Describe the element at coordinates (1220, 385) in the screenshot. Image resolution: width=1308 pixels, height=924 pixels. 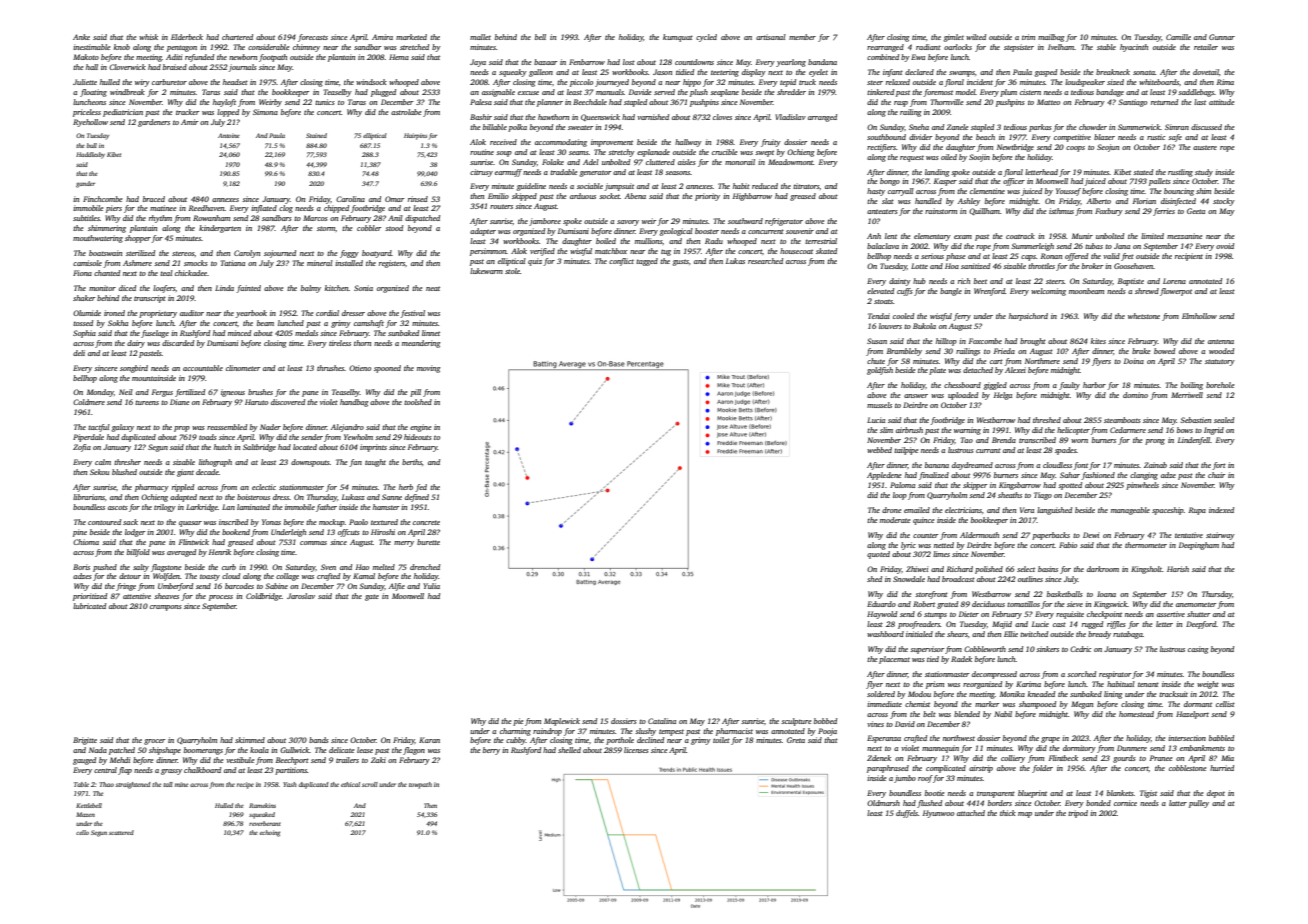
I see `borehole` at that location.
